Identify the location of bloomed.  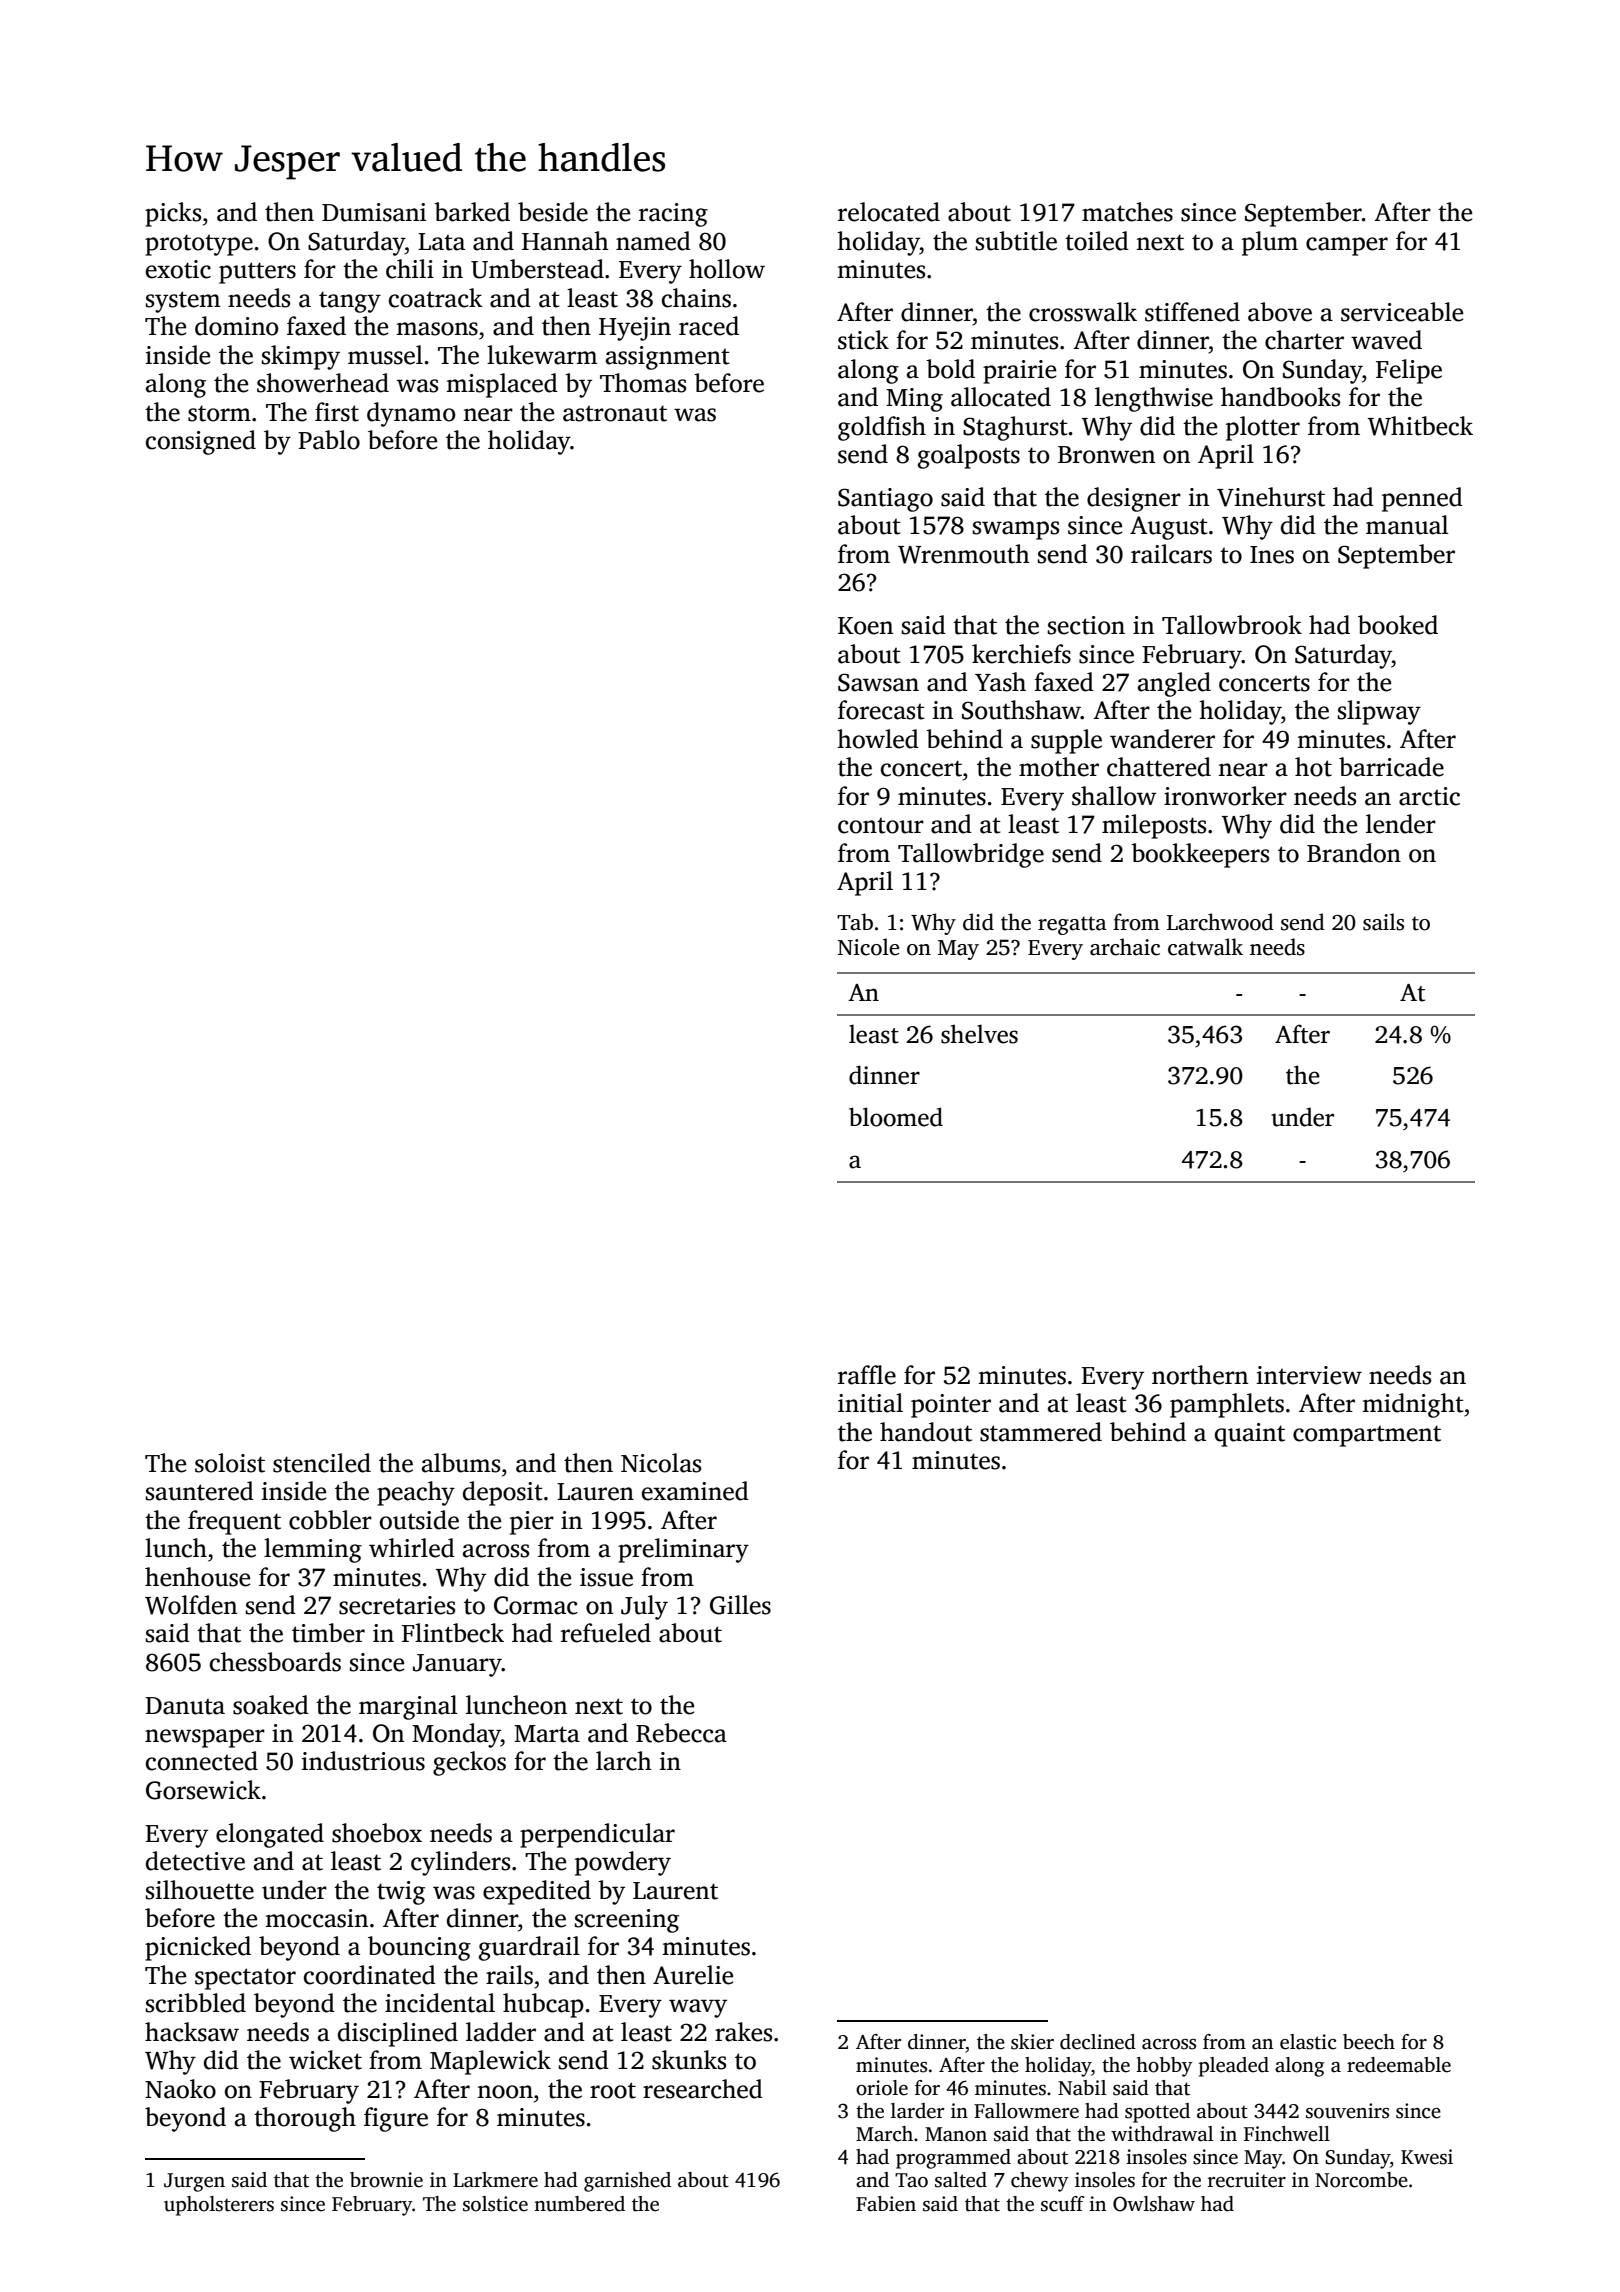
(896, 1117).
